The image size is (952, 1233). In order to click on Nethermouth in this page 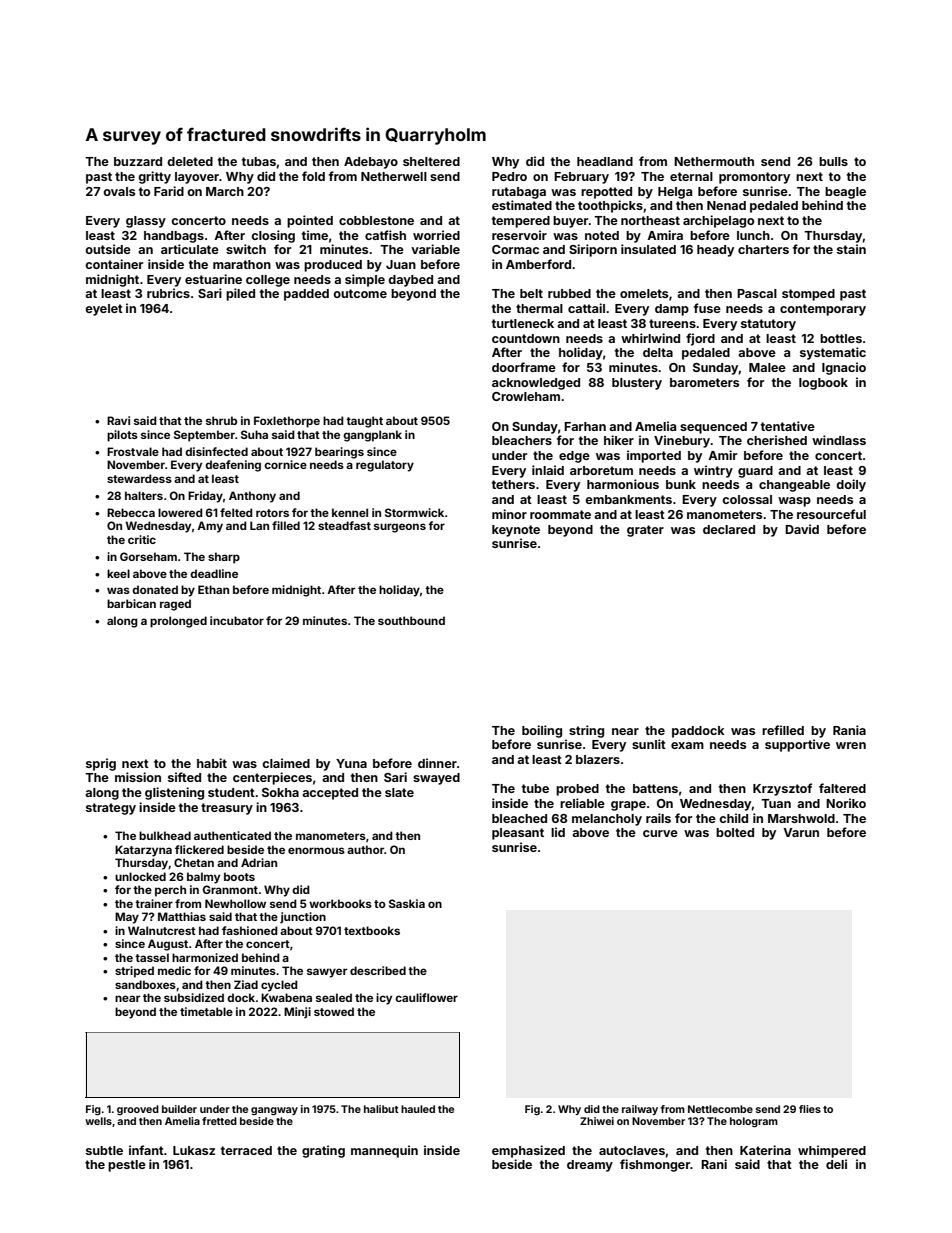, I will do `click(714, 161)`.
